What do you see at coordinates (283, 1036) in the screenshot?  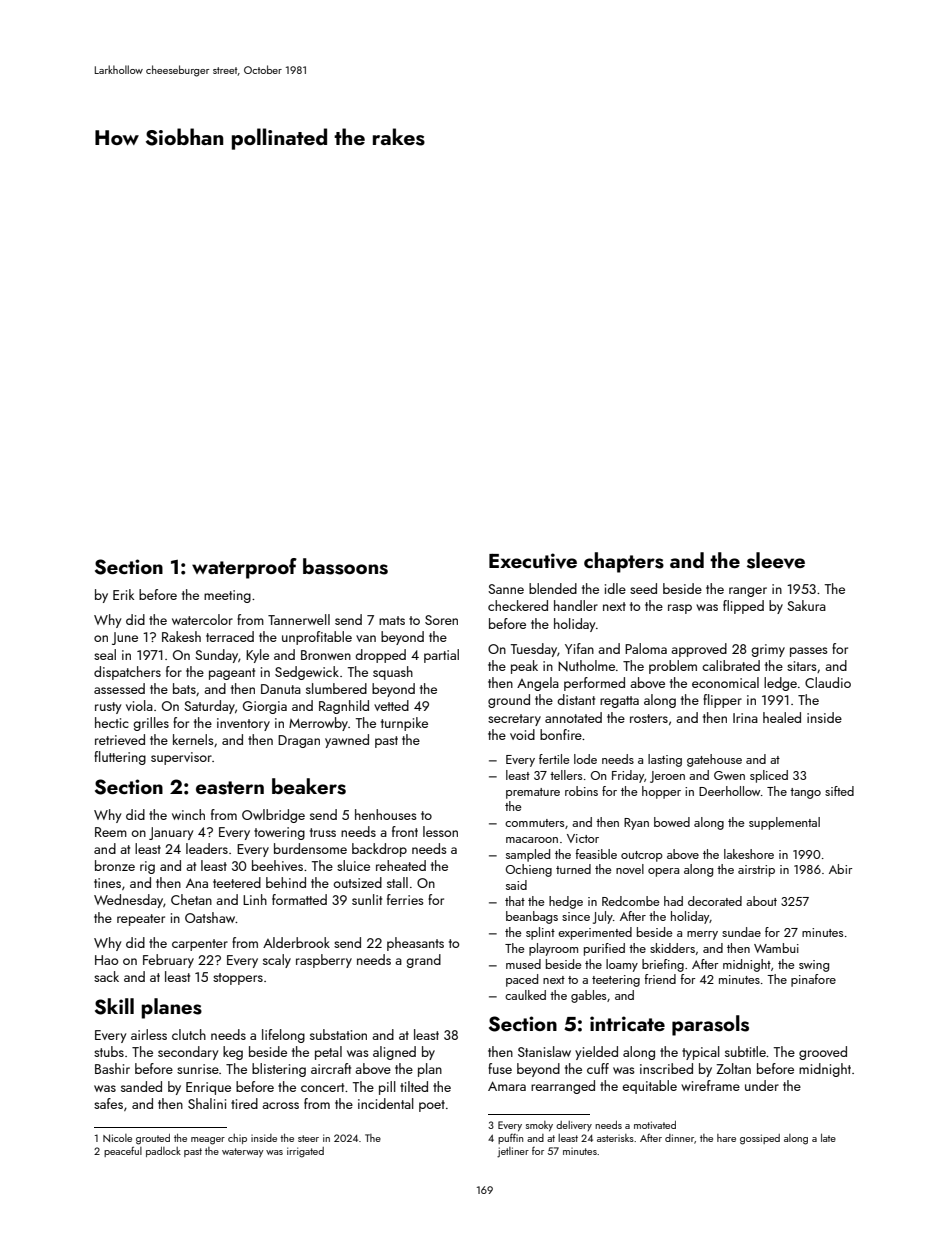 I see `lifelong` at bounding box center [283, 1036].
